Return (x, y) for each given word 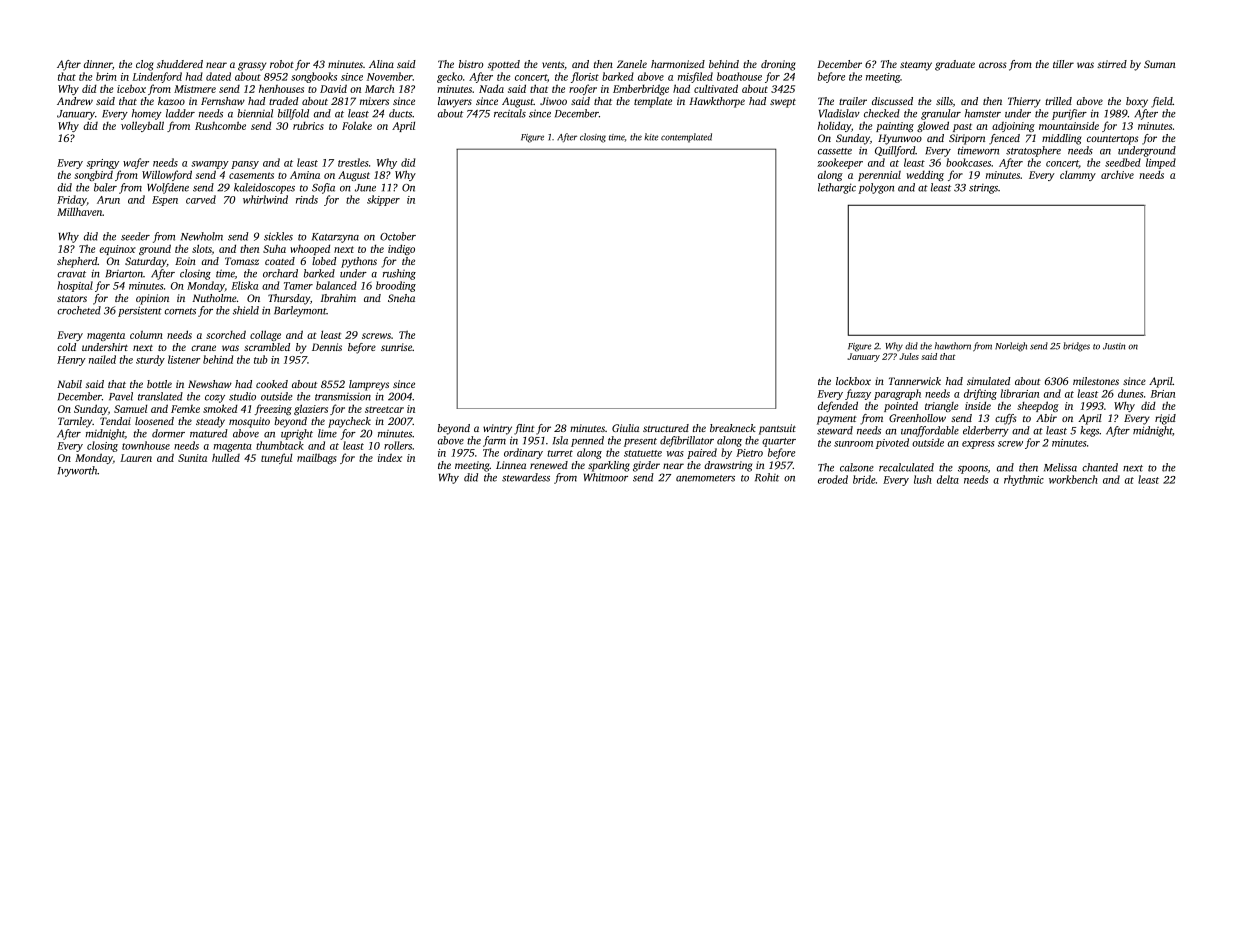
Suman (1160, 64)
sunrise (396, 347)
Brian (1162, 394)
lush (923, 479)
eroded (833, 479)
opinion (152, 299)
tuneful (276, 458)
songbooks (314, 77)
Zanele (632, 64)
